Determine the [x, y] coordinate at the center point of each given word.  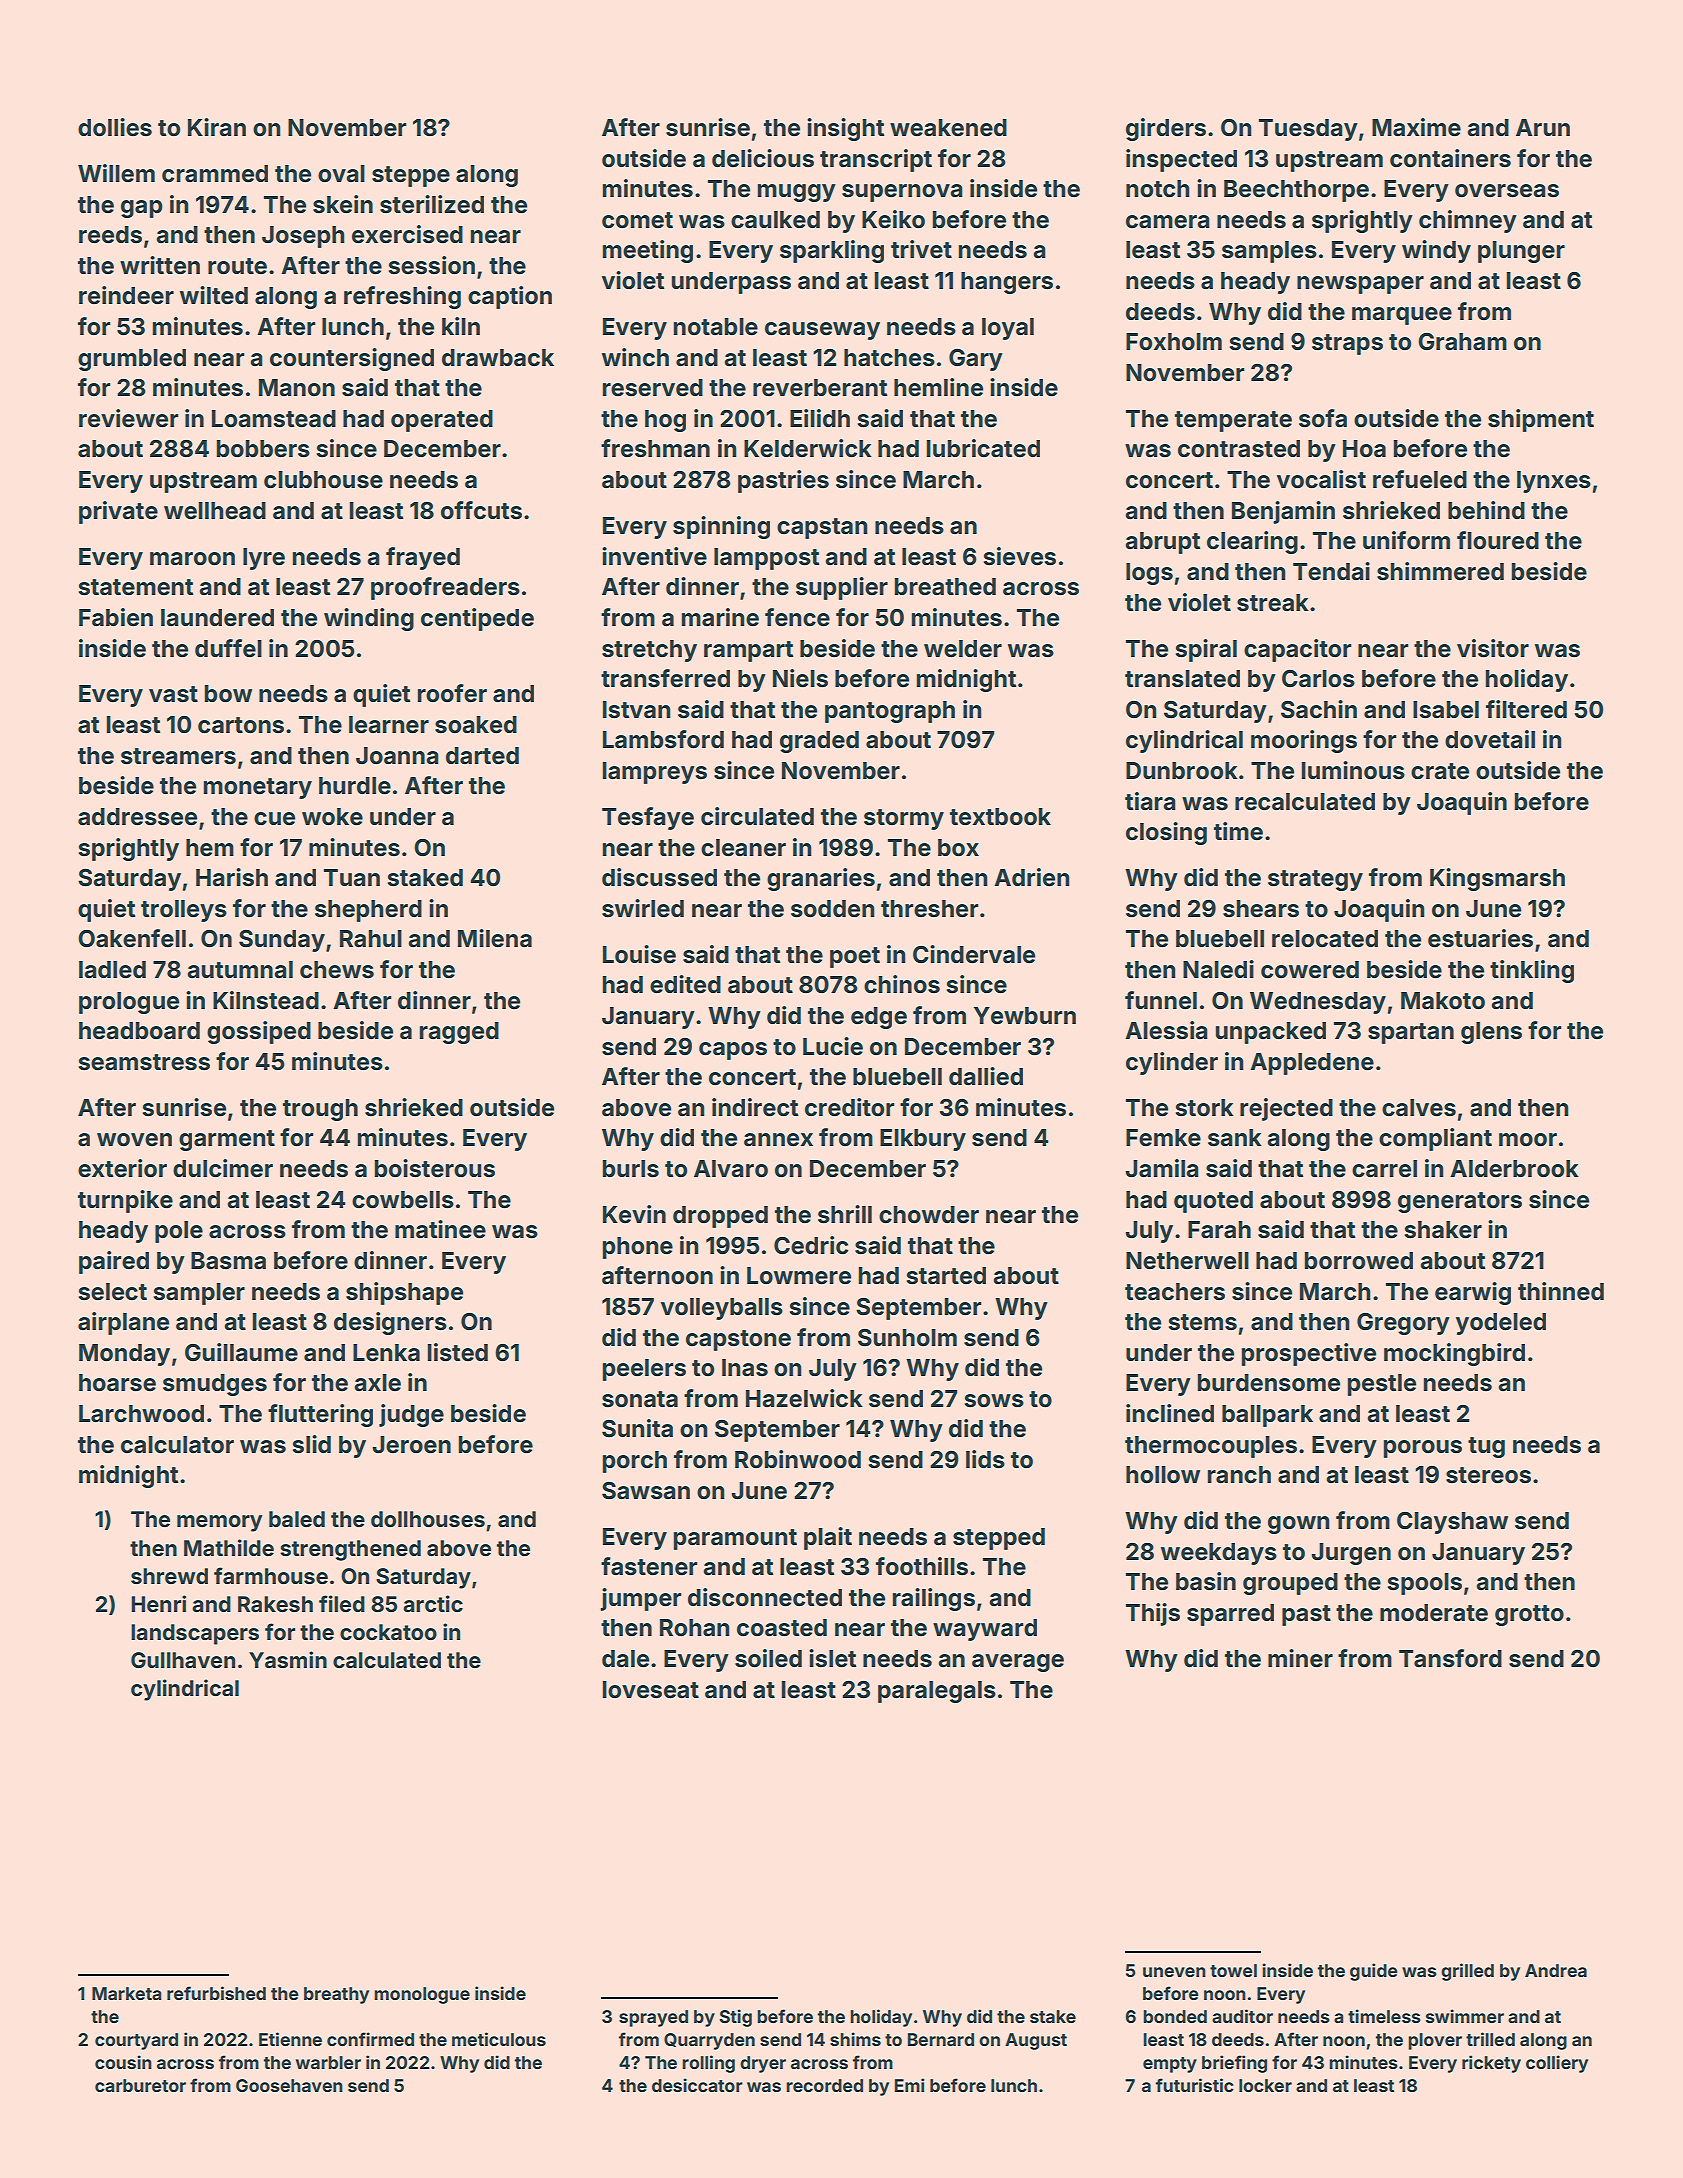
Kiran [217, 127]
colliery [1557, 2064]
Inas [745, 1368]
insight [845, 129]
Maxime [1416, 127]
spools [1425, 1584]
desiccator [697, 2085]
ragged [459, 1033]
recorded [825, 2085]
